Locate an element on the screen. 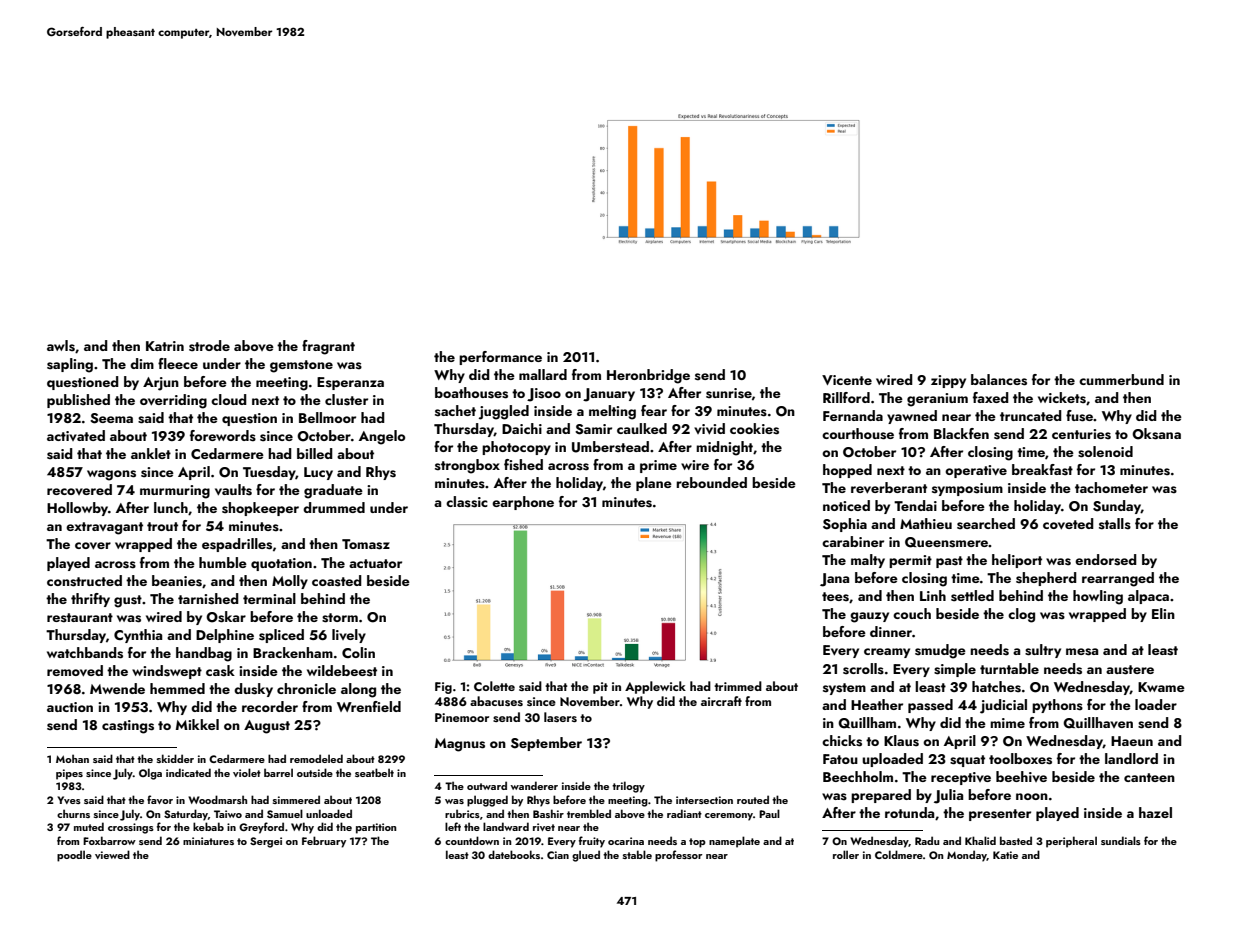 The width and height of the screenshot is (1233, 952). Colette is located at coordinates (494, 686).
